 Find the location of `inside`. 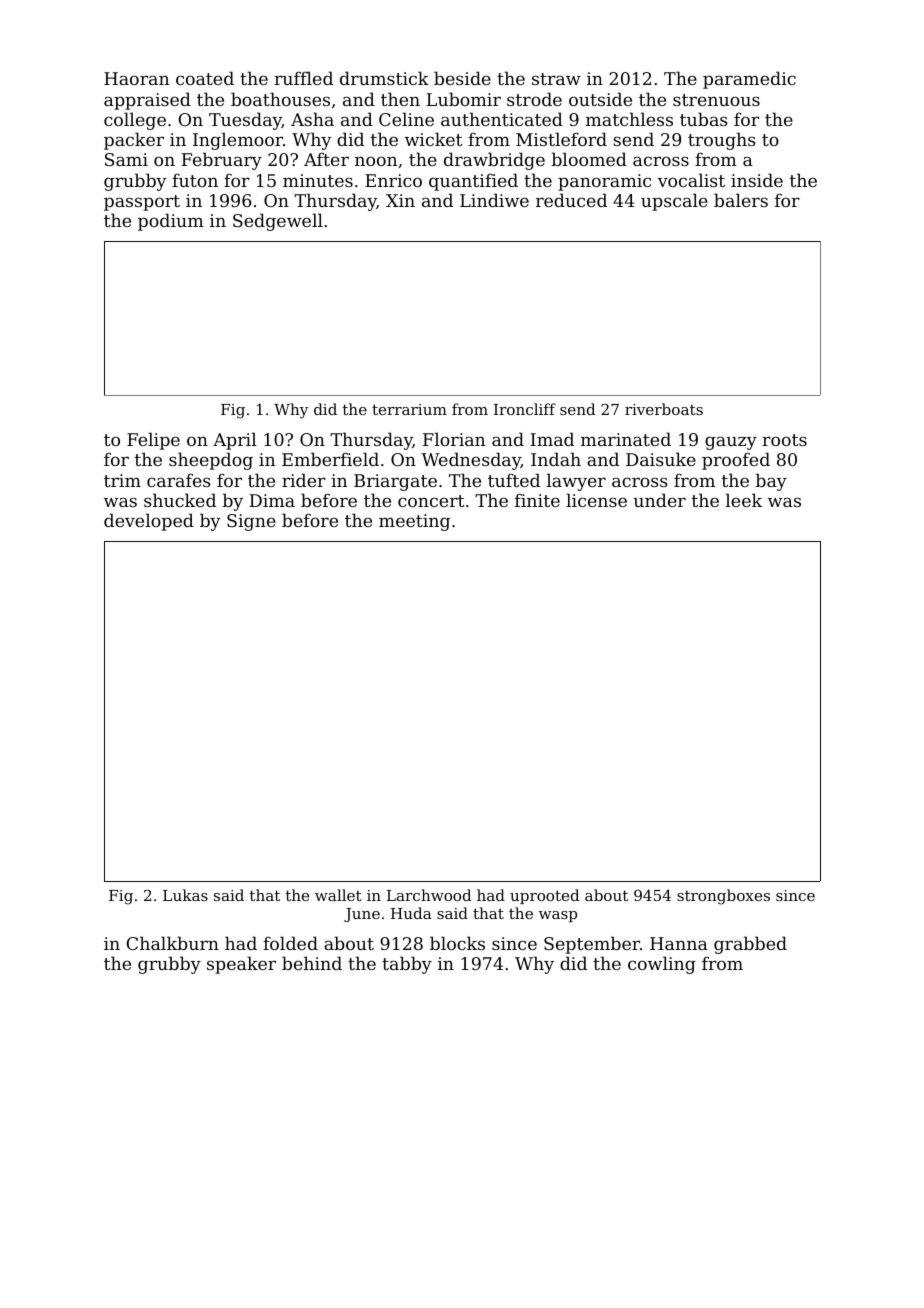

inside is located at coordinates (757, 180).
